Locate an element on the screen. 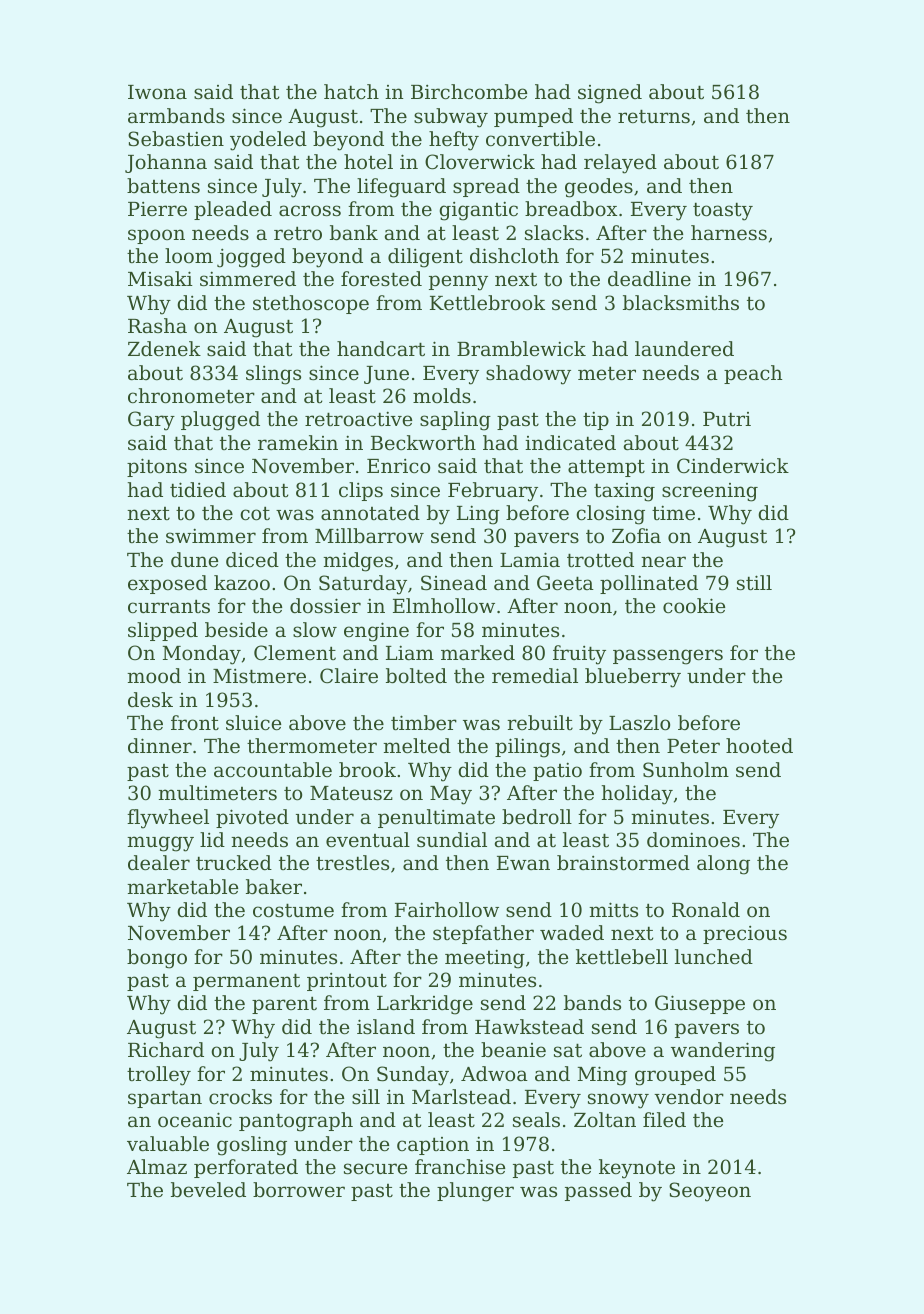  spread is located at coordinates (486, 187).
